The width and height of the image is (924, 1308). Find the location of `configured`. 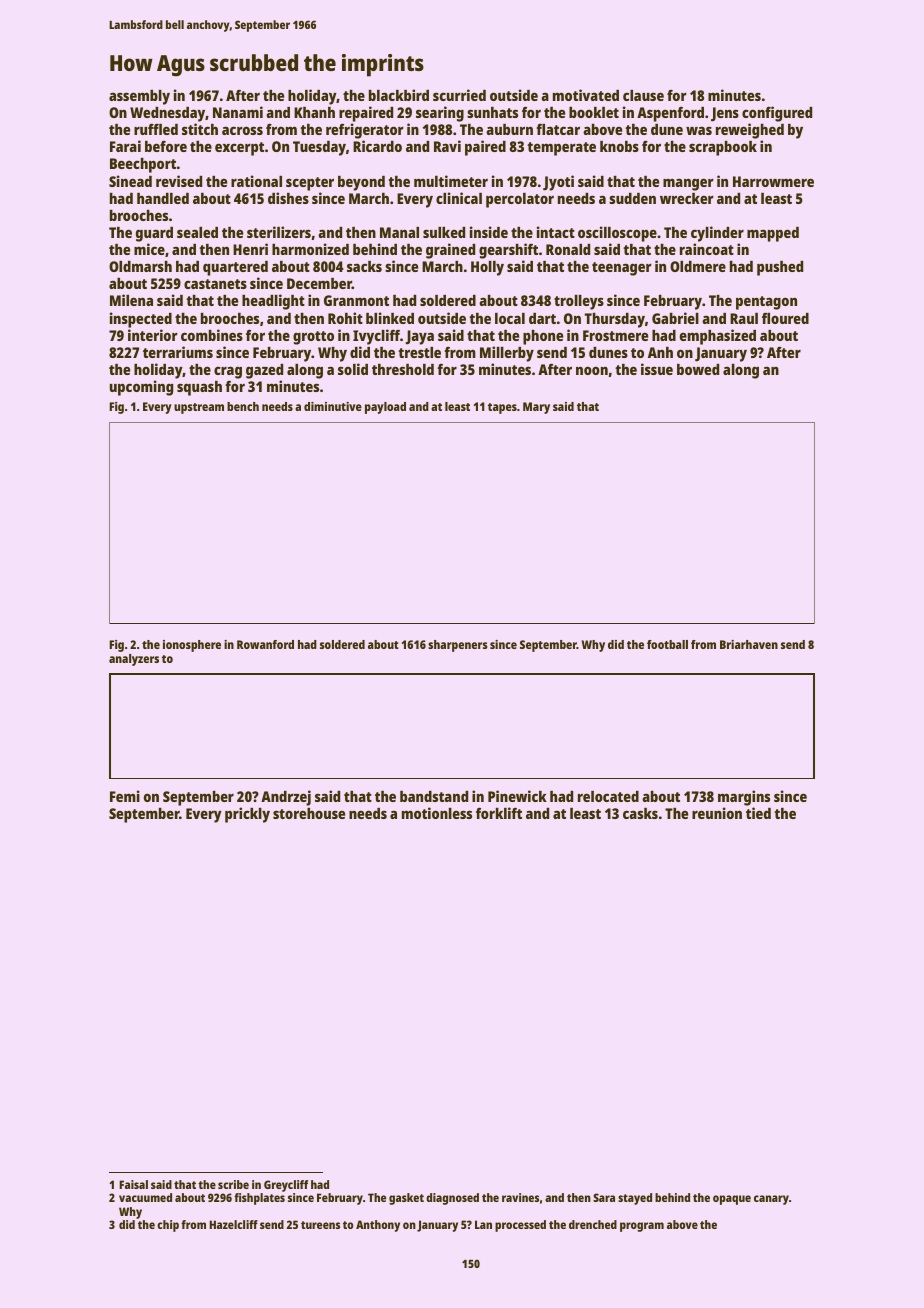

configured is located at coordinates (777, 114).
